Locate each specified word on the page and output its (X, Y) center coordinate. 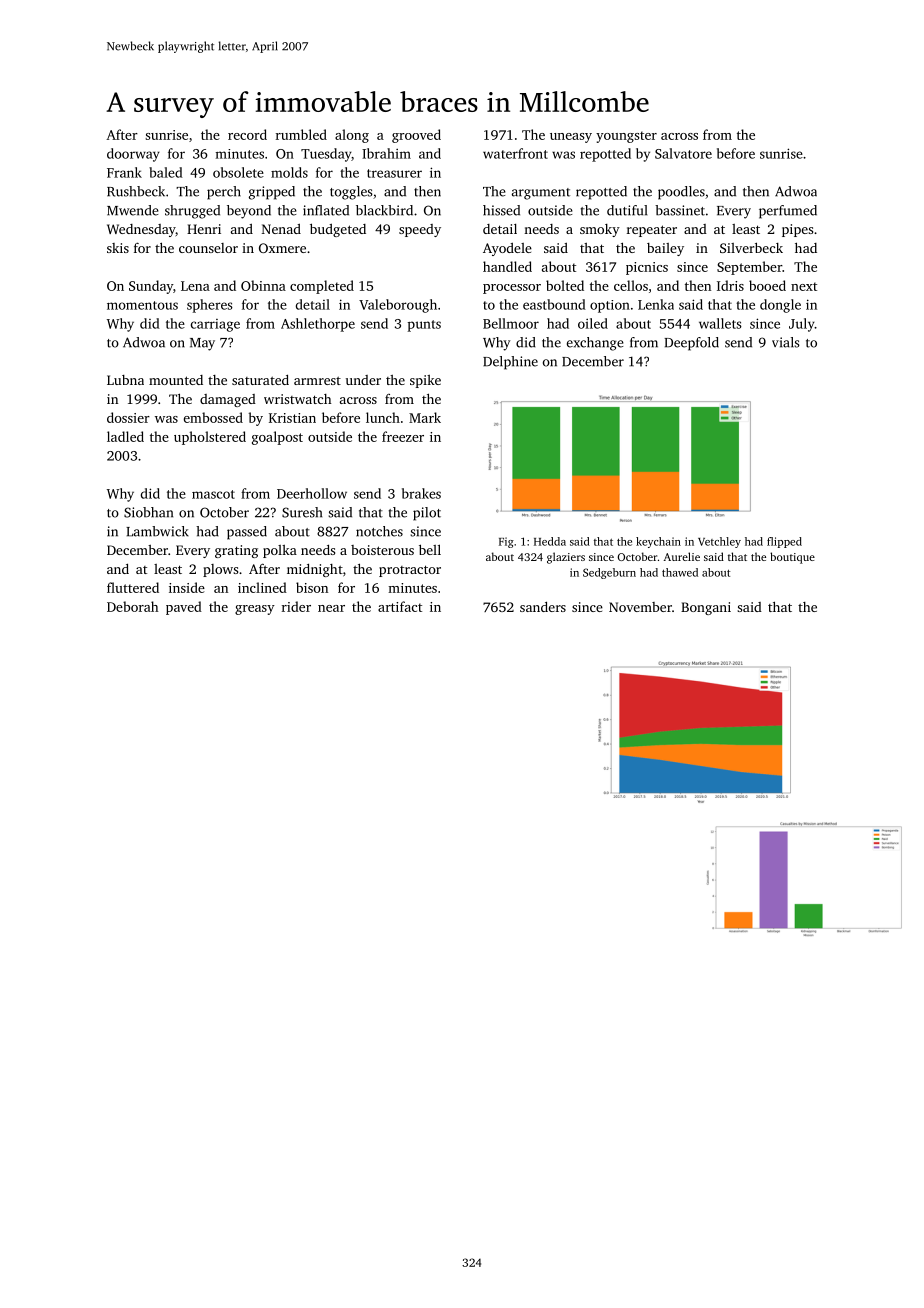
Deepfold (691, 344)
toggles (351, 193)
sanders (543, 607)
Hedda (550, 541)
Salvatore (683, 153)
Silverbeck (751, 247)
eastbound (554, 304)
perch (224, 193)
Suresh (302, 512)
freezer (403, 436)
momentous (142, 305)
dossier (128, 417)
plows (220, 570)
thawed (680, 572)
